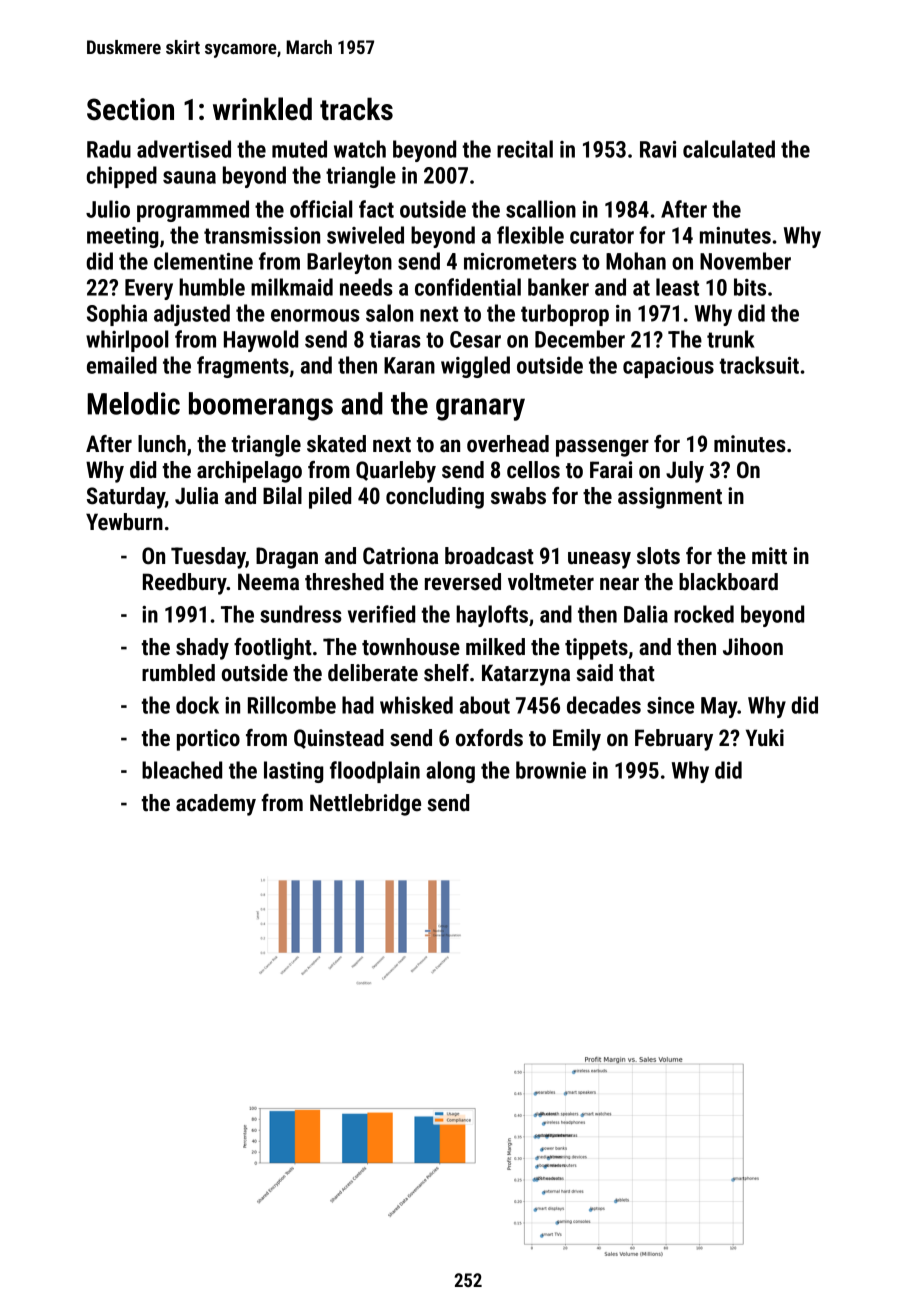 This screenshot has height=1316, width=908. I want to click on bits, so click(750, 287).
